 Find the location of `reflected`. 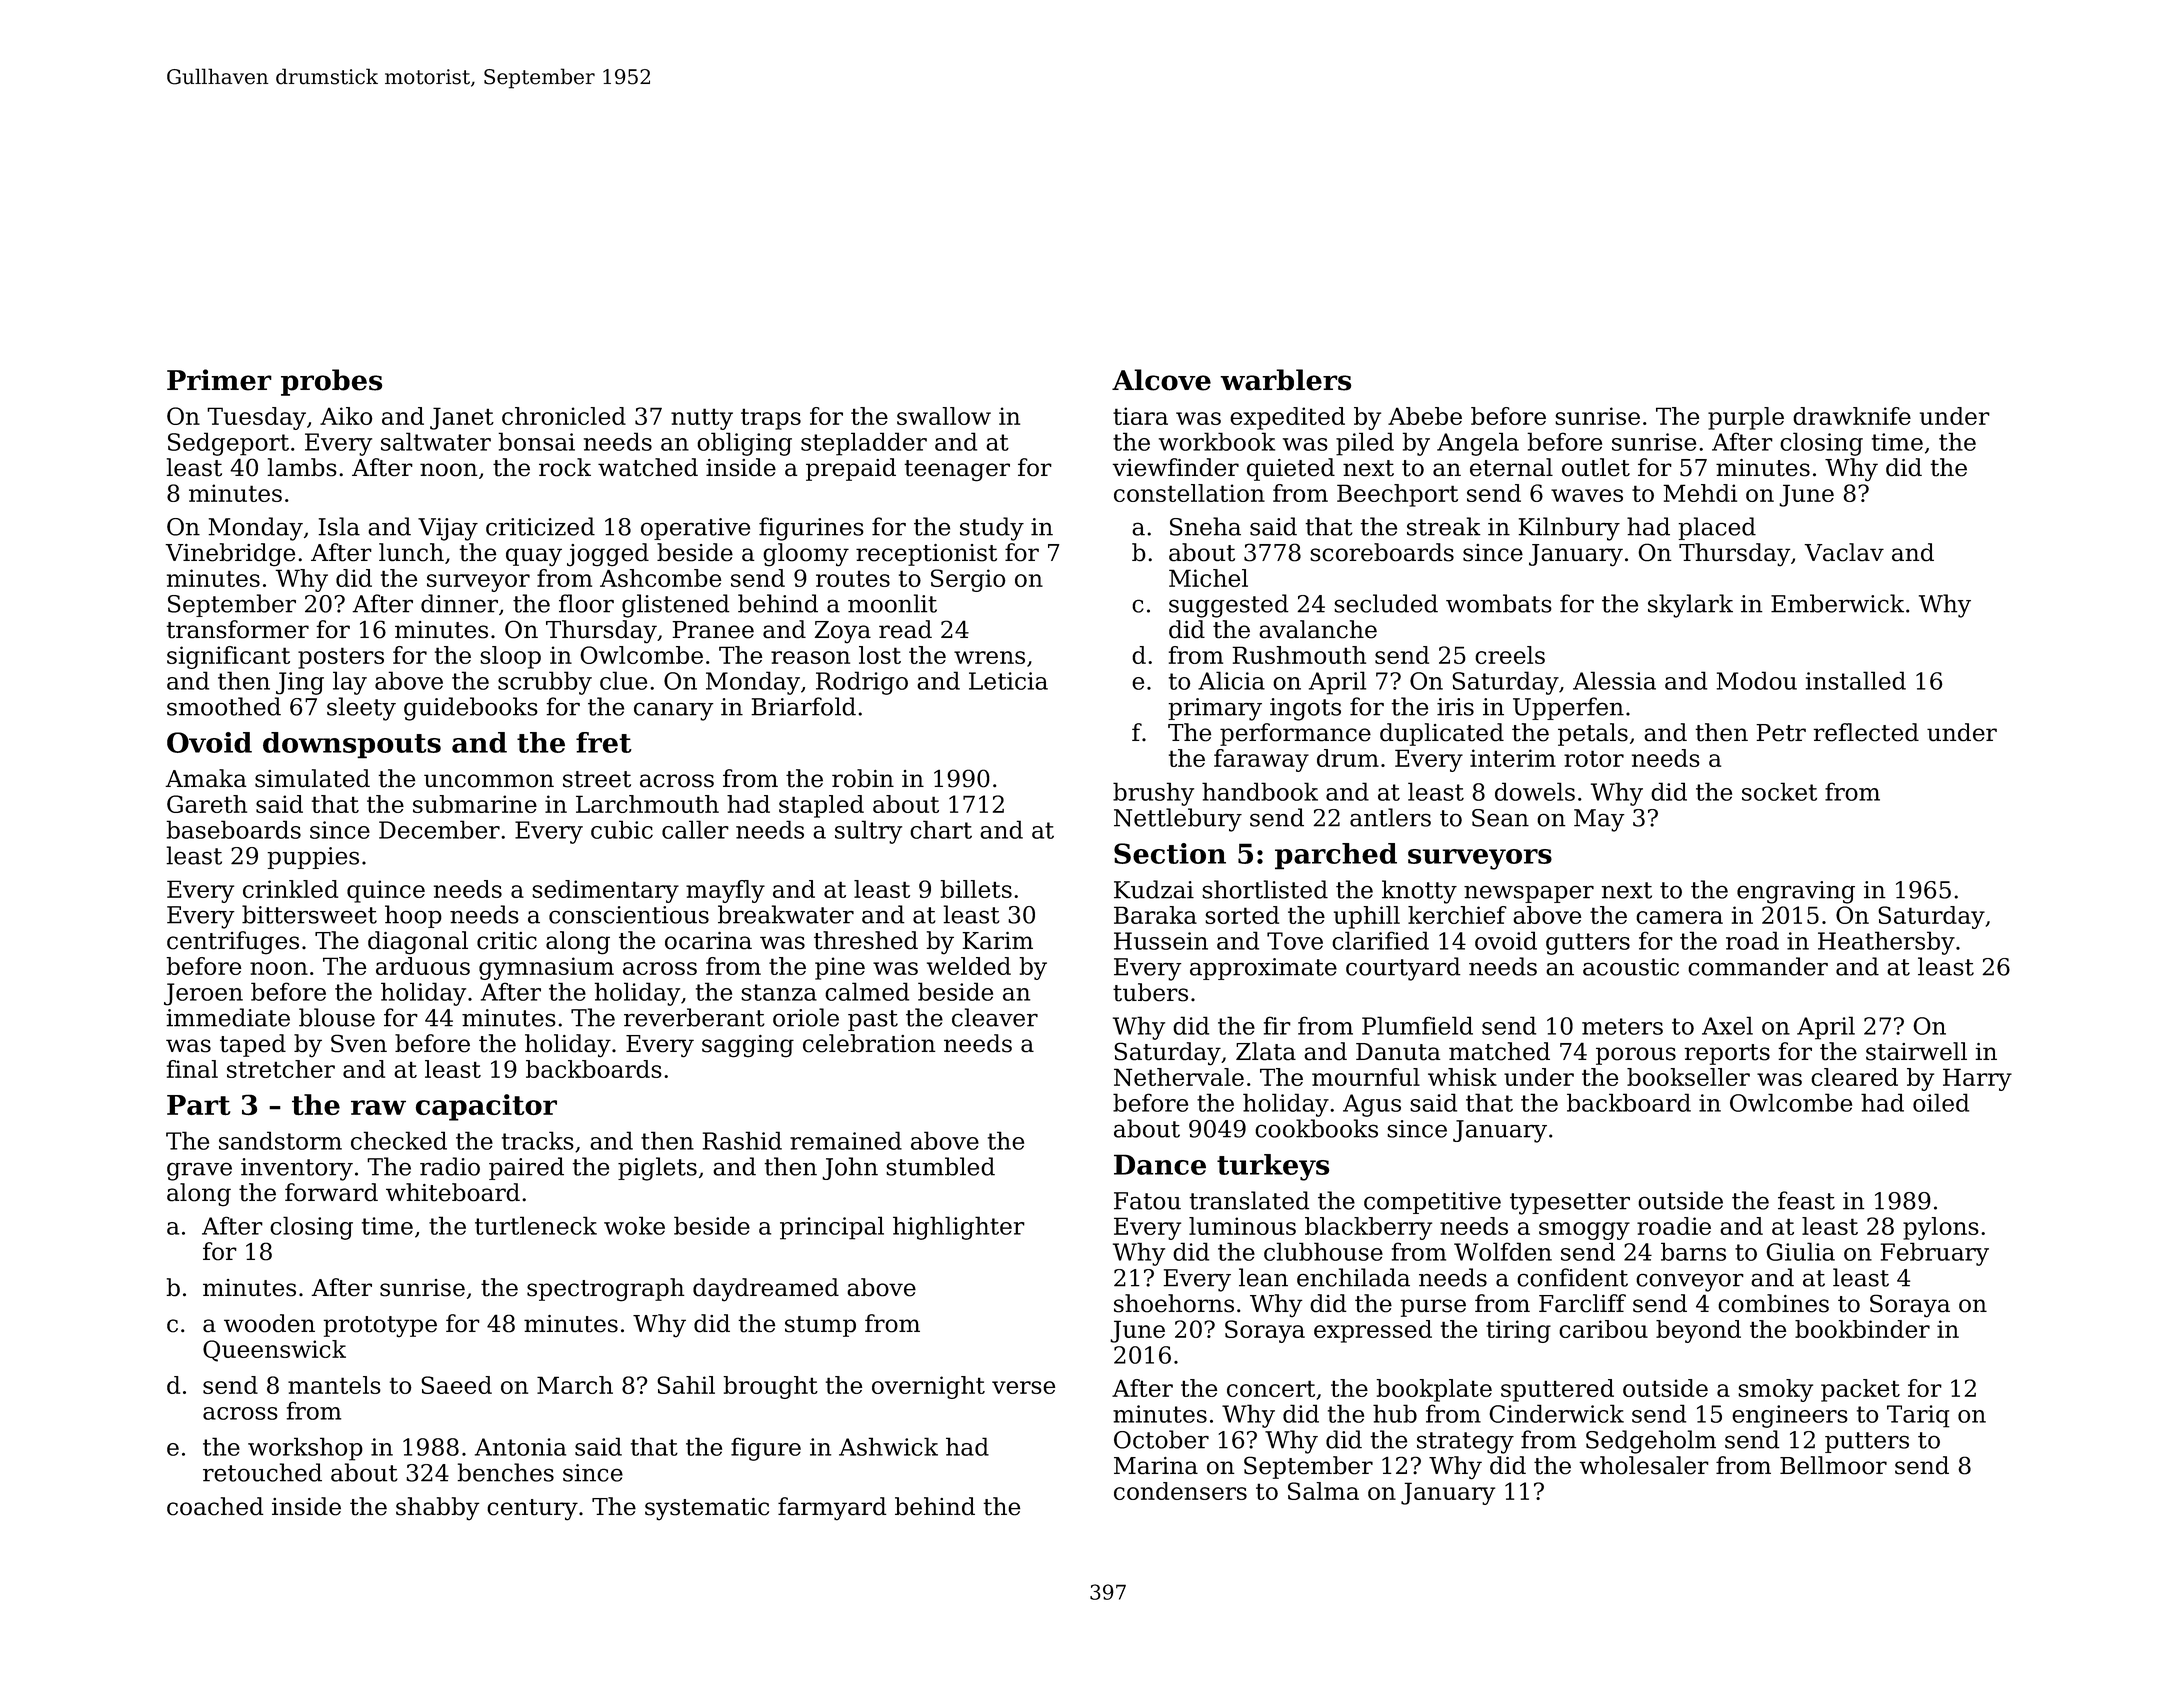

reflected is located at coordinates (1866, 732).
